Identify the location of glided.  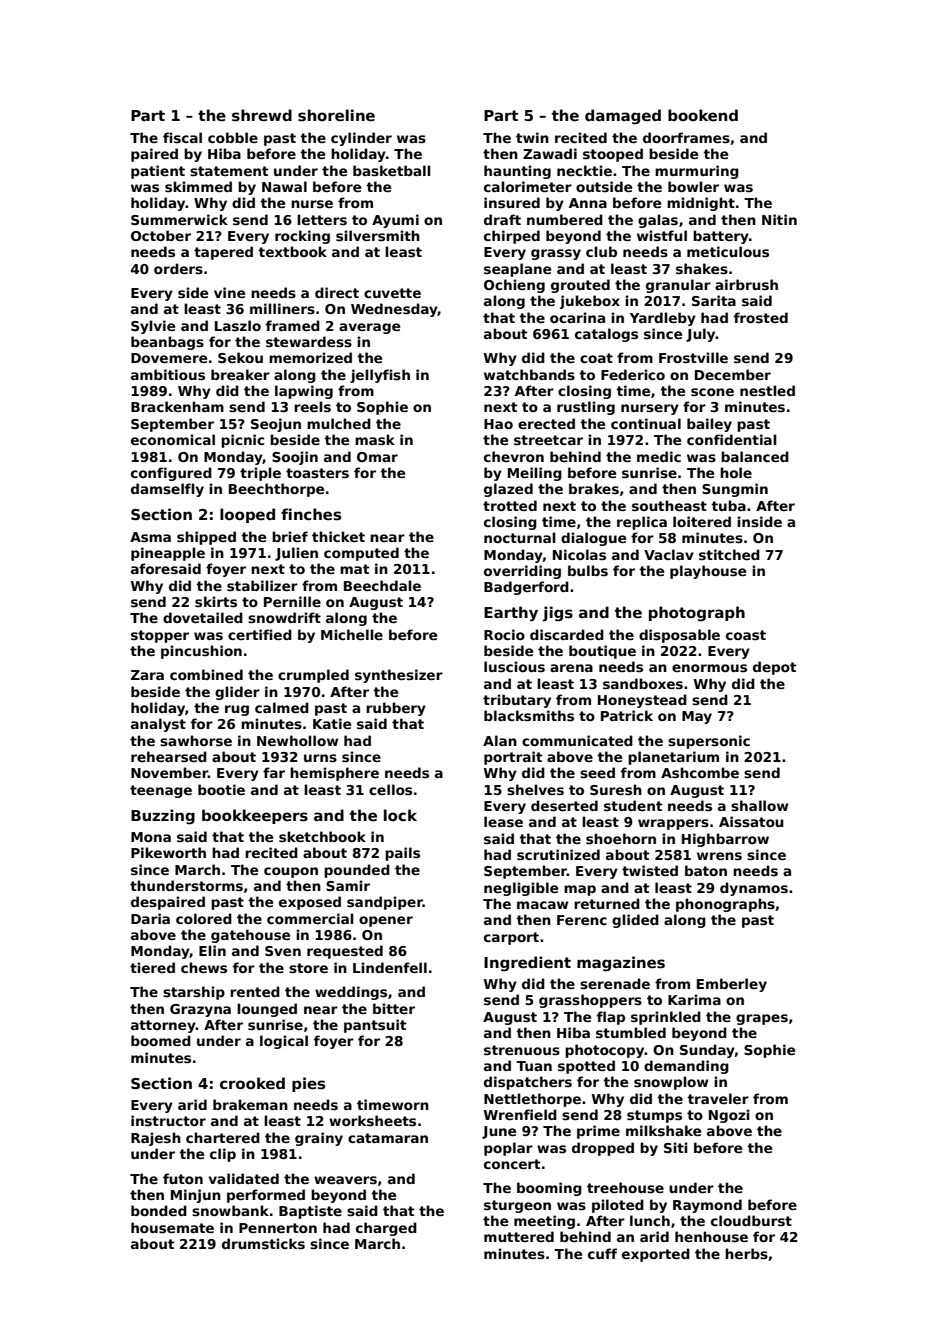
(635, 921).
